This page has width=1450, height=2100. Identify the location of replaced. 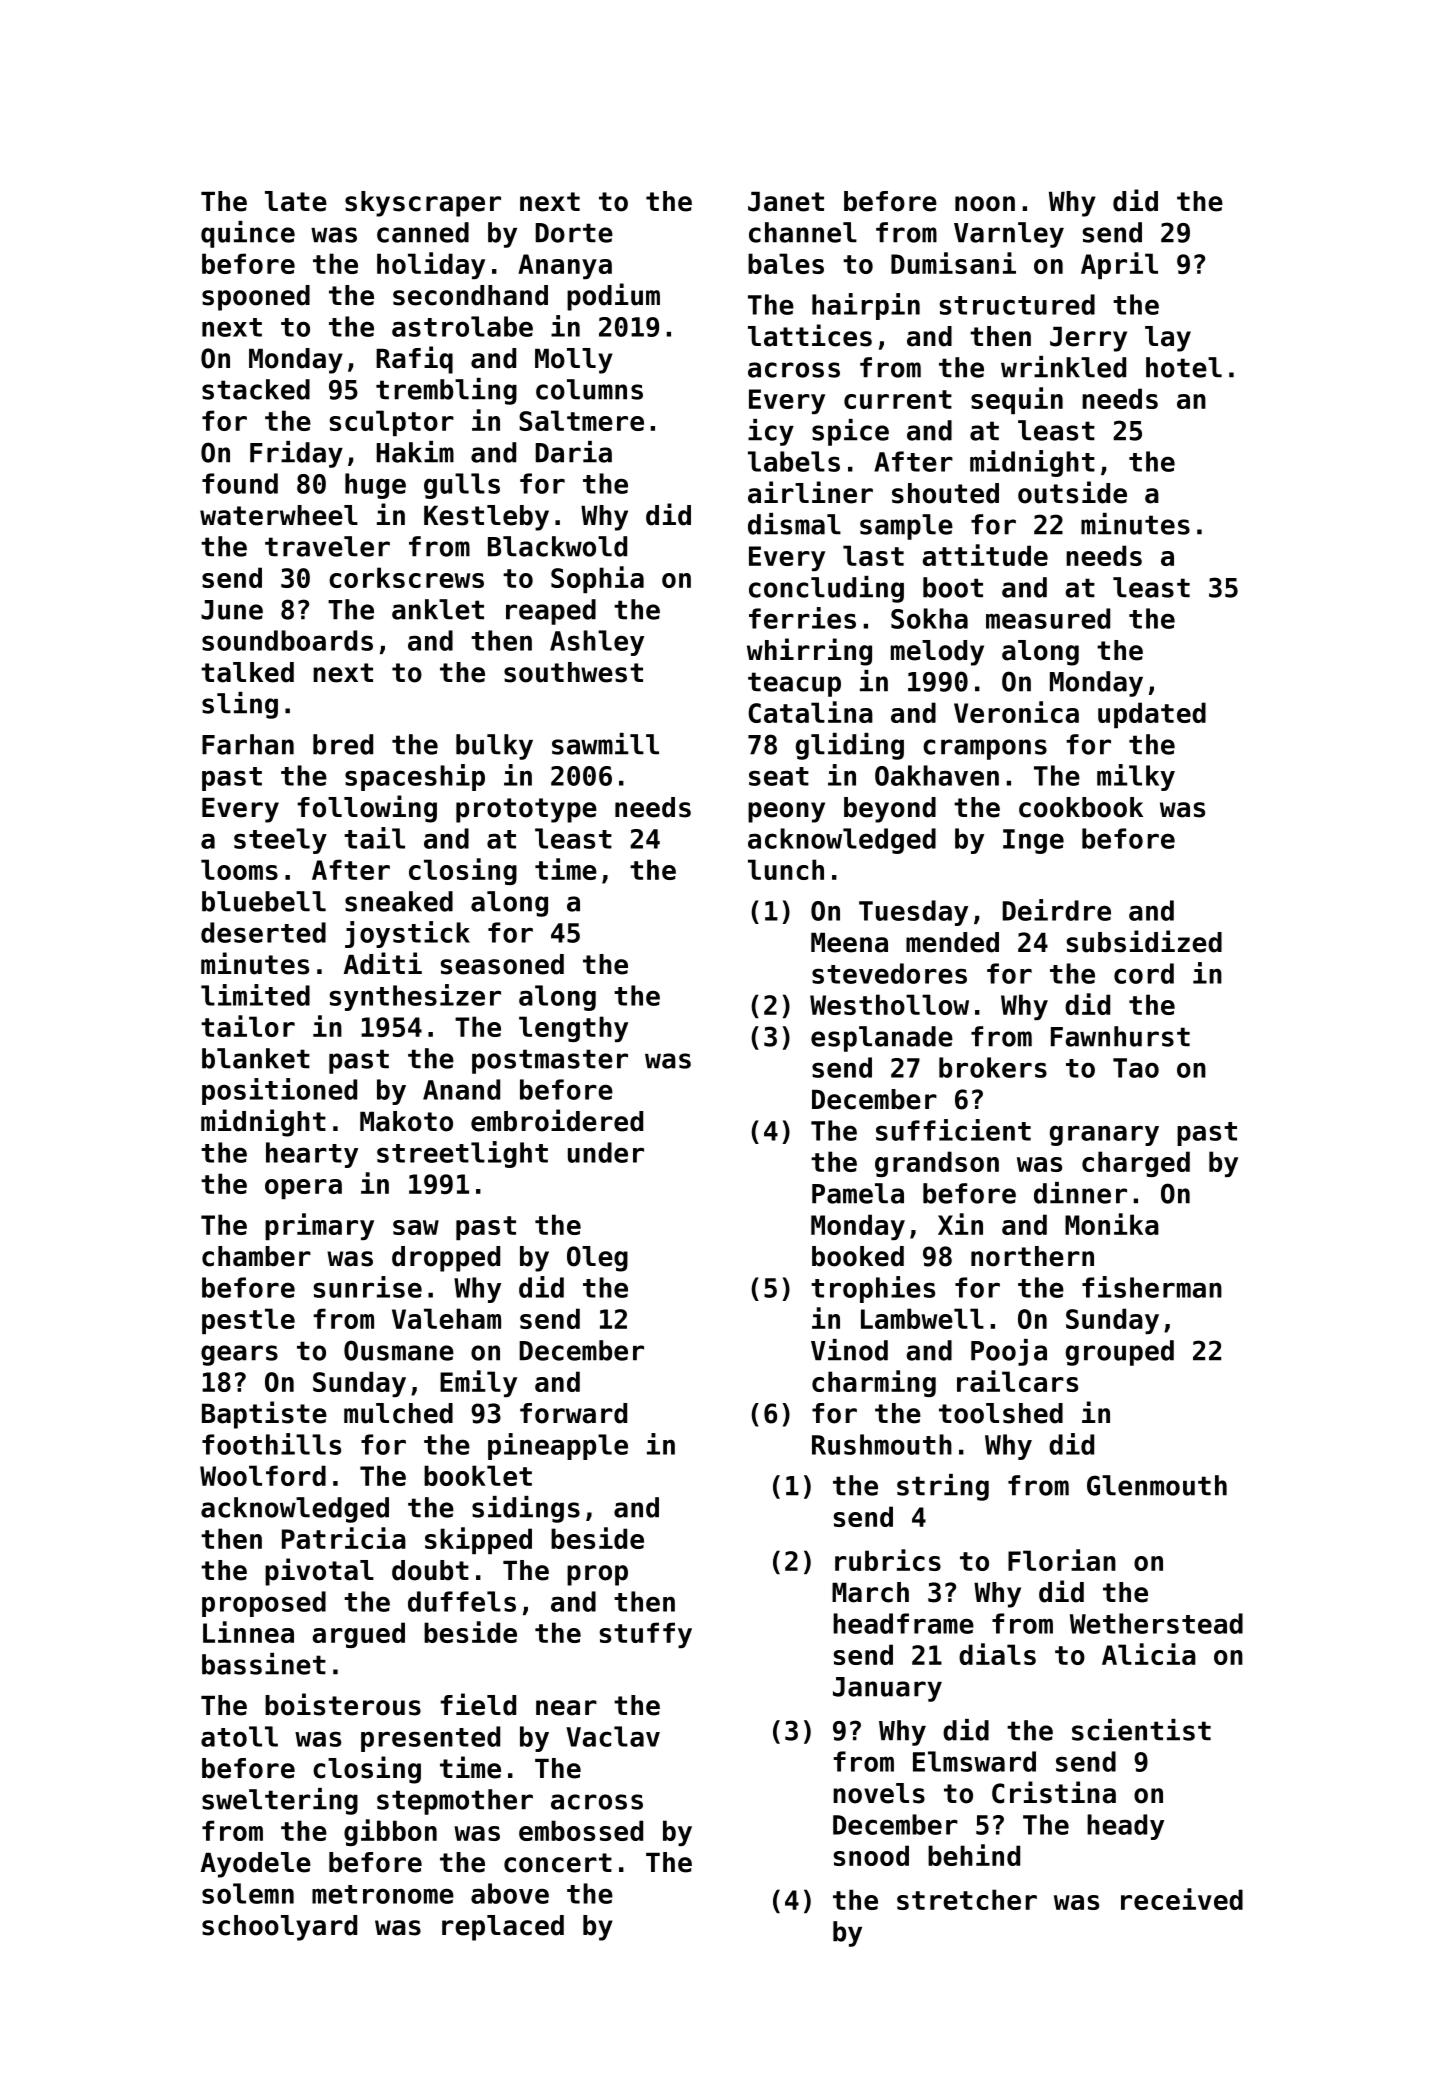
(503, 1928).
